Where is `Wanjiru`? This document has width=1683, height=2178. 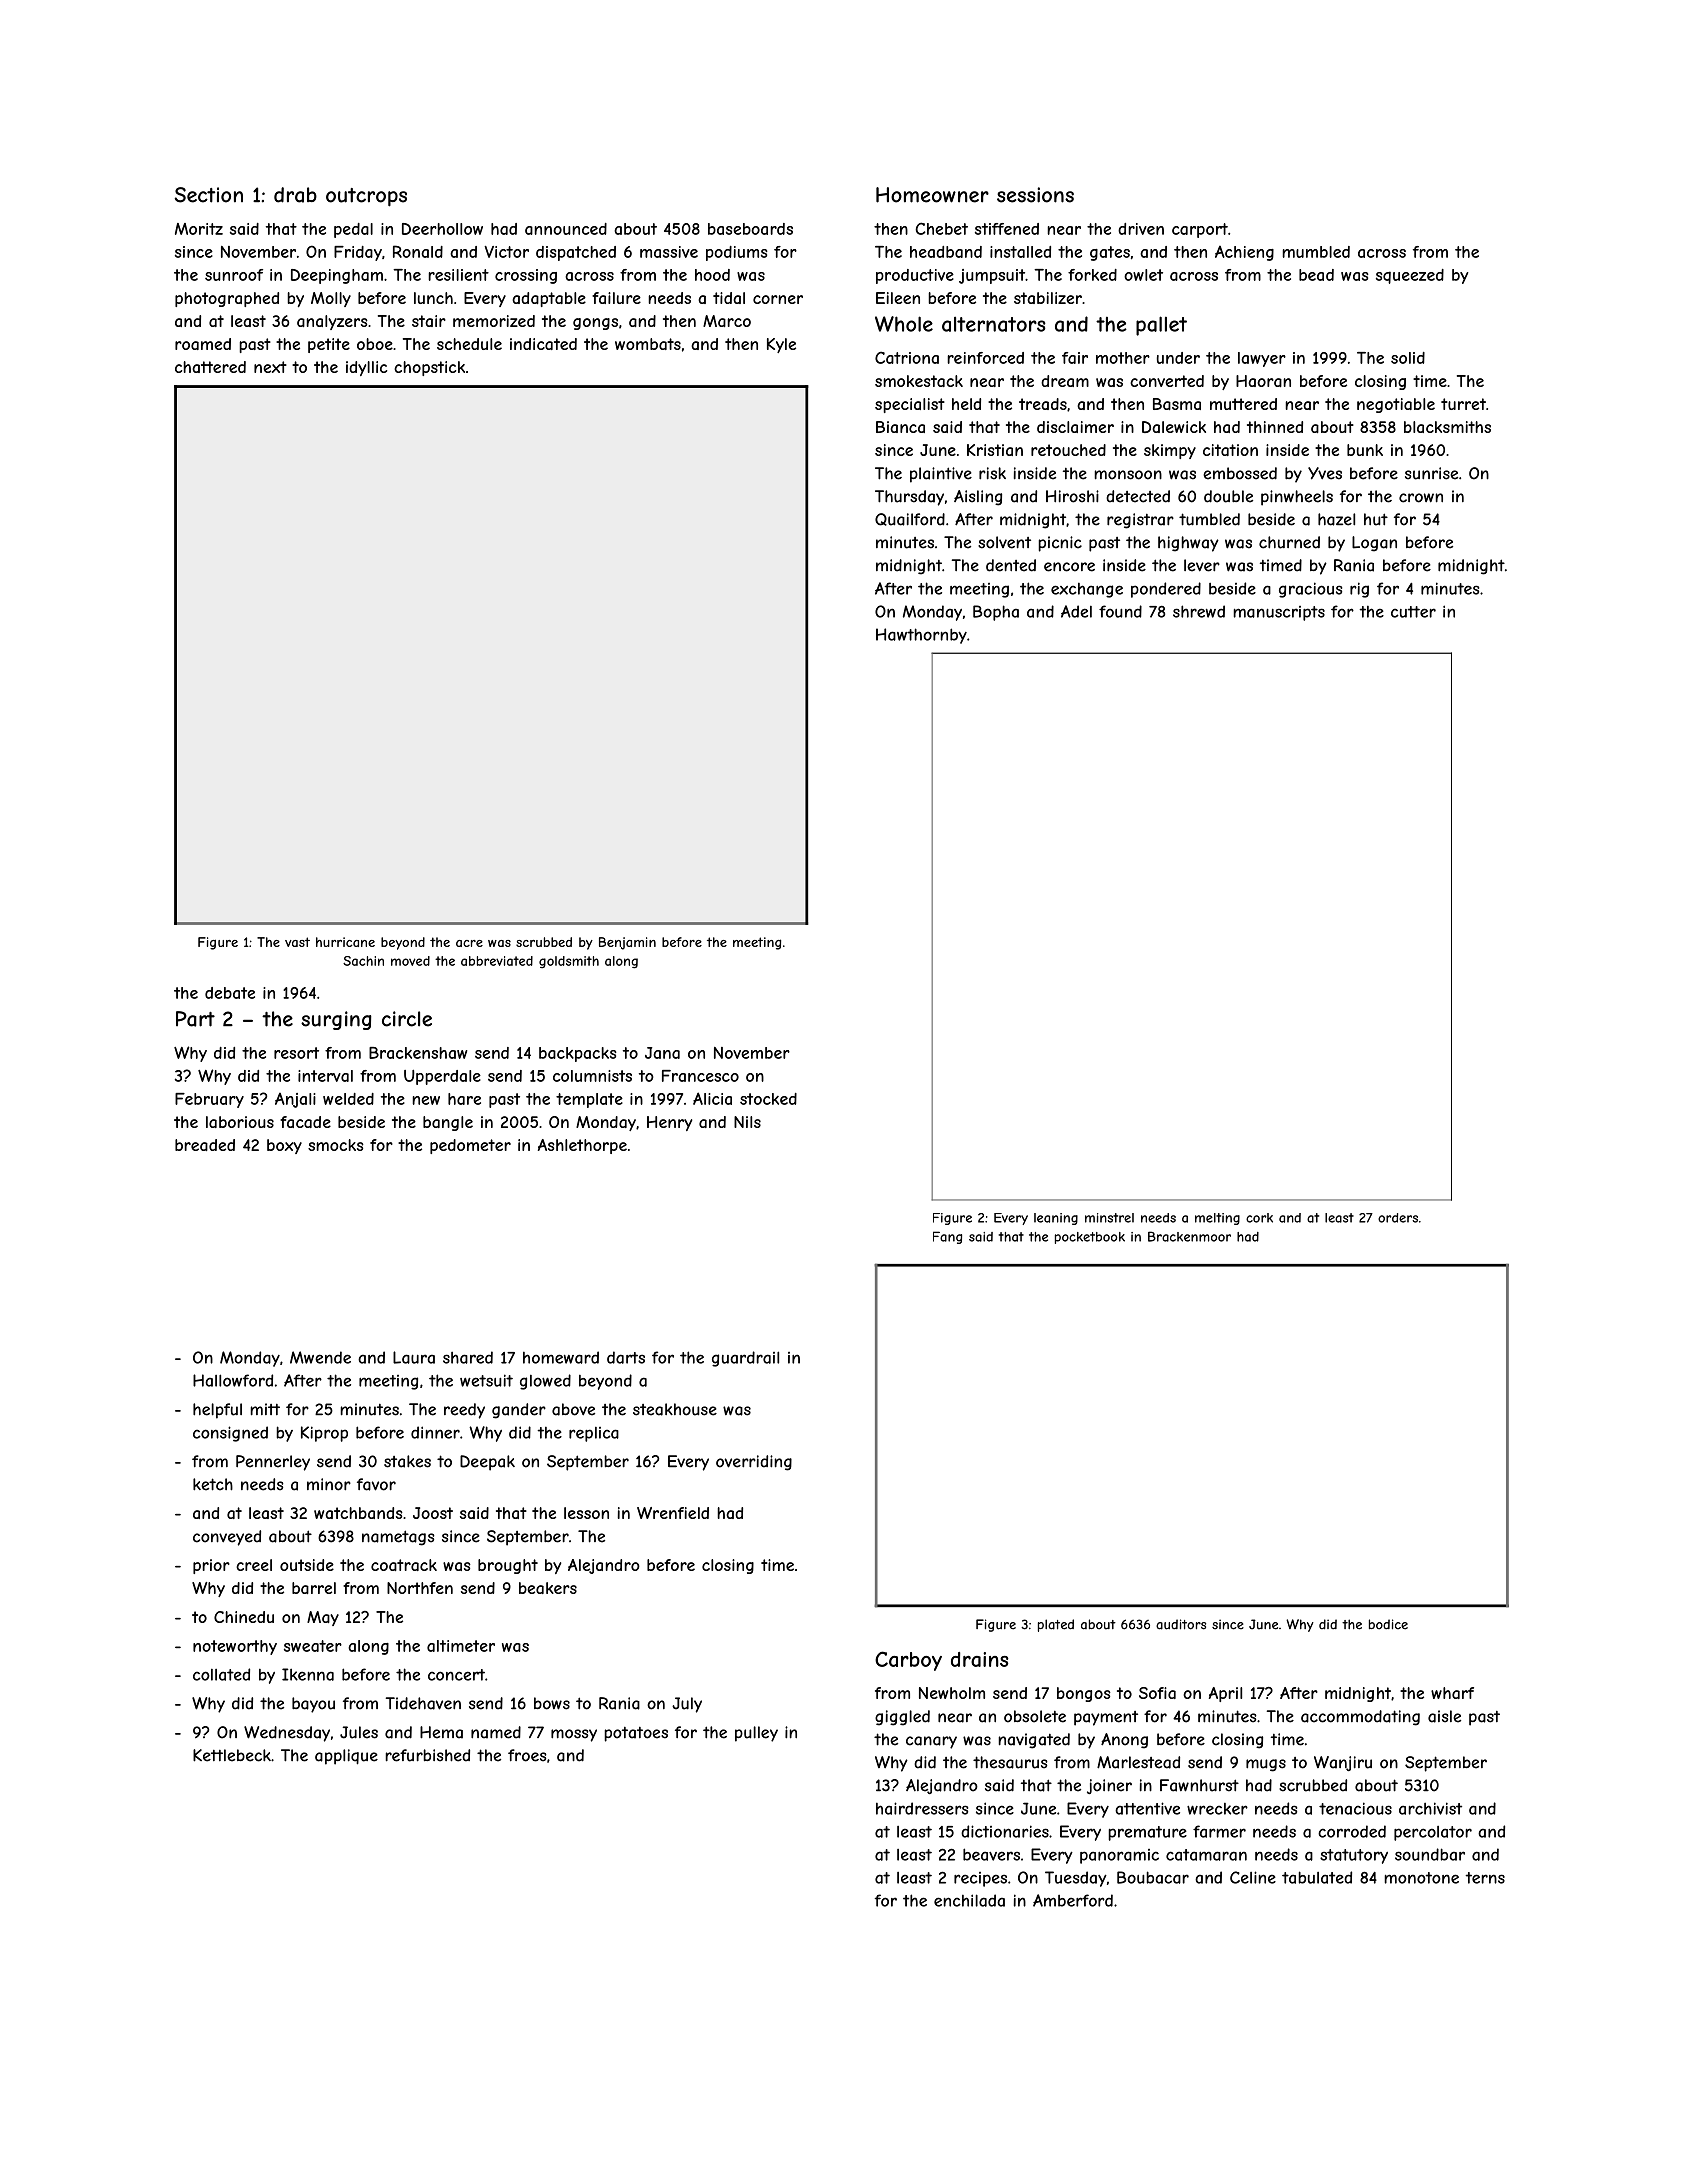
Wanjiru is located at coordinates (1343, 1763).
